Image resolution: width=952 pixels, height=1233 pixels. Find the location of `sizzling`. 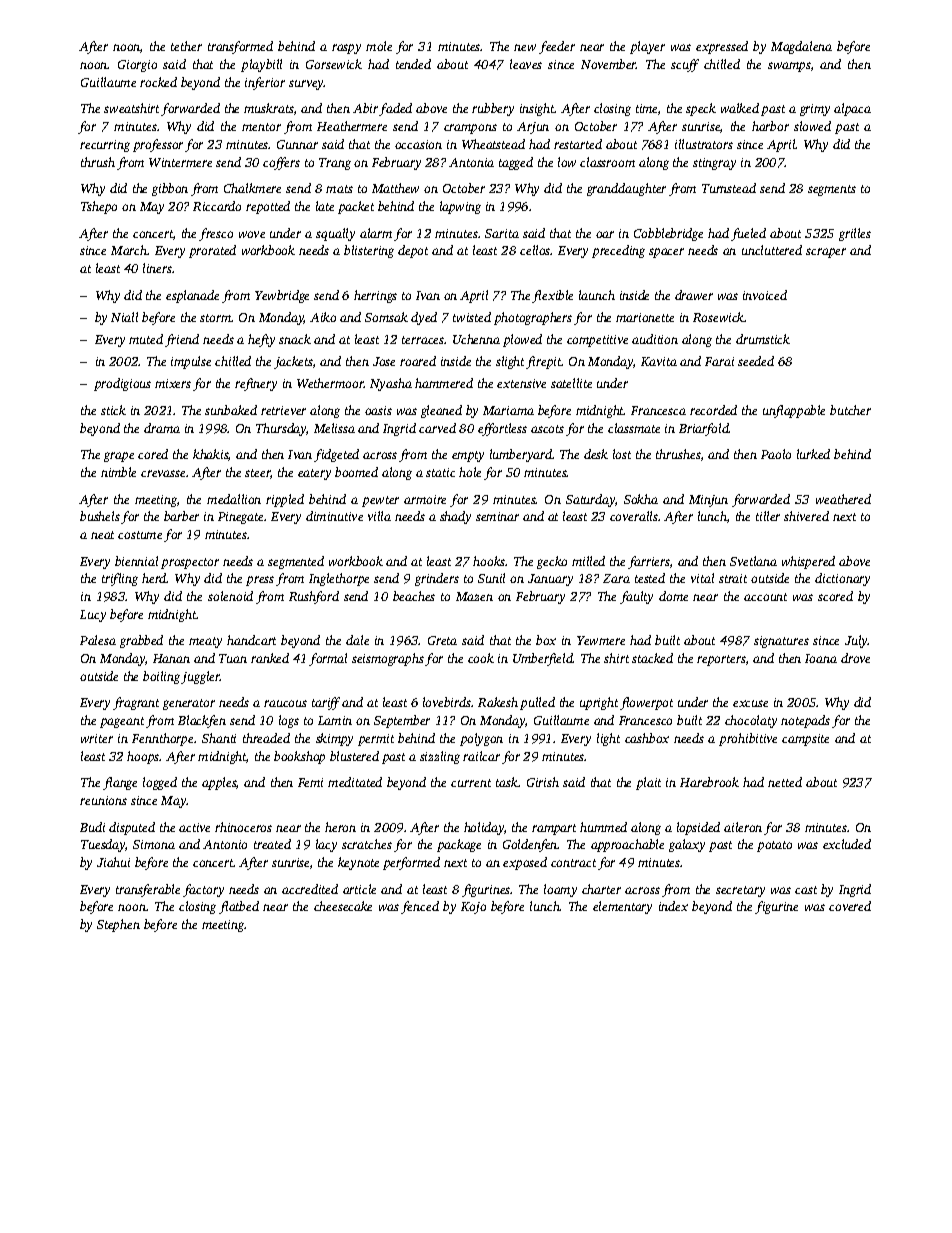

sizzling is located at coordinates (440, 757).
